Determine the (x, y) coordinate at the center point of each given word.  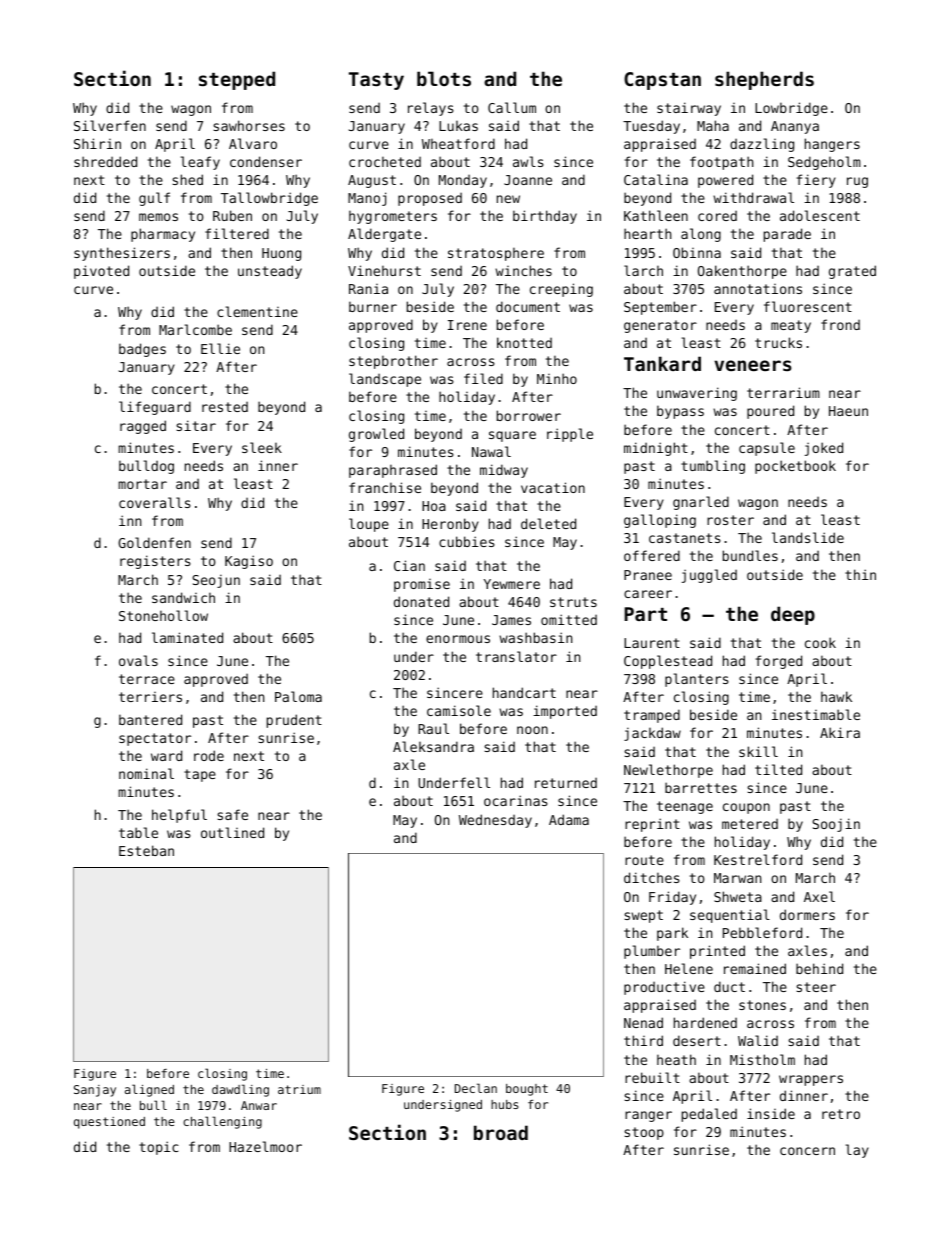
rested (225, 407)
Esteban (146, 850)
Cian (409, 565)
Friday (672, 898)
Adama (569, 819)
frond (840, 324)
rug (857, 182)
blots (444, 78)
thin (860, 574)
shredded (105, 161)
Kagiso (249, 562)
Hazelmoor (265, 1146)
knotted (524, 342)
